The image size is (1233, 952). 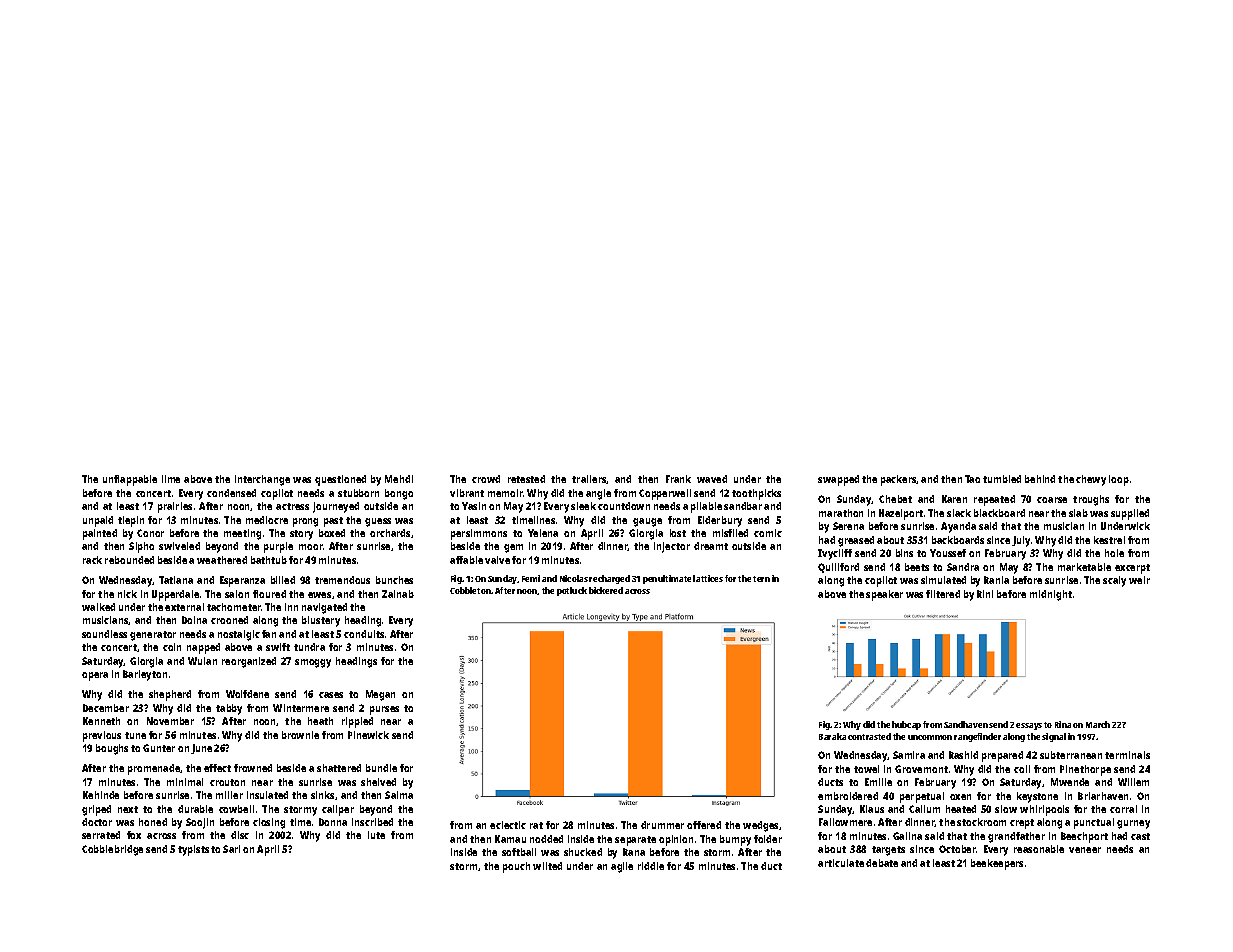 What do you see at coordinates (154, 769) in the screenshot?
I see `promenade` at bounding box center [154, 769].
